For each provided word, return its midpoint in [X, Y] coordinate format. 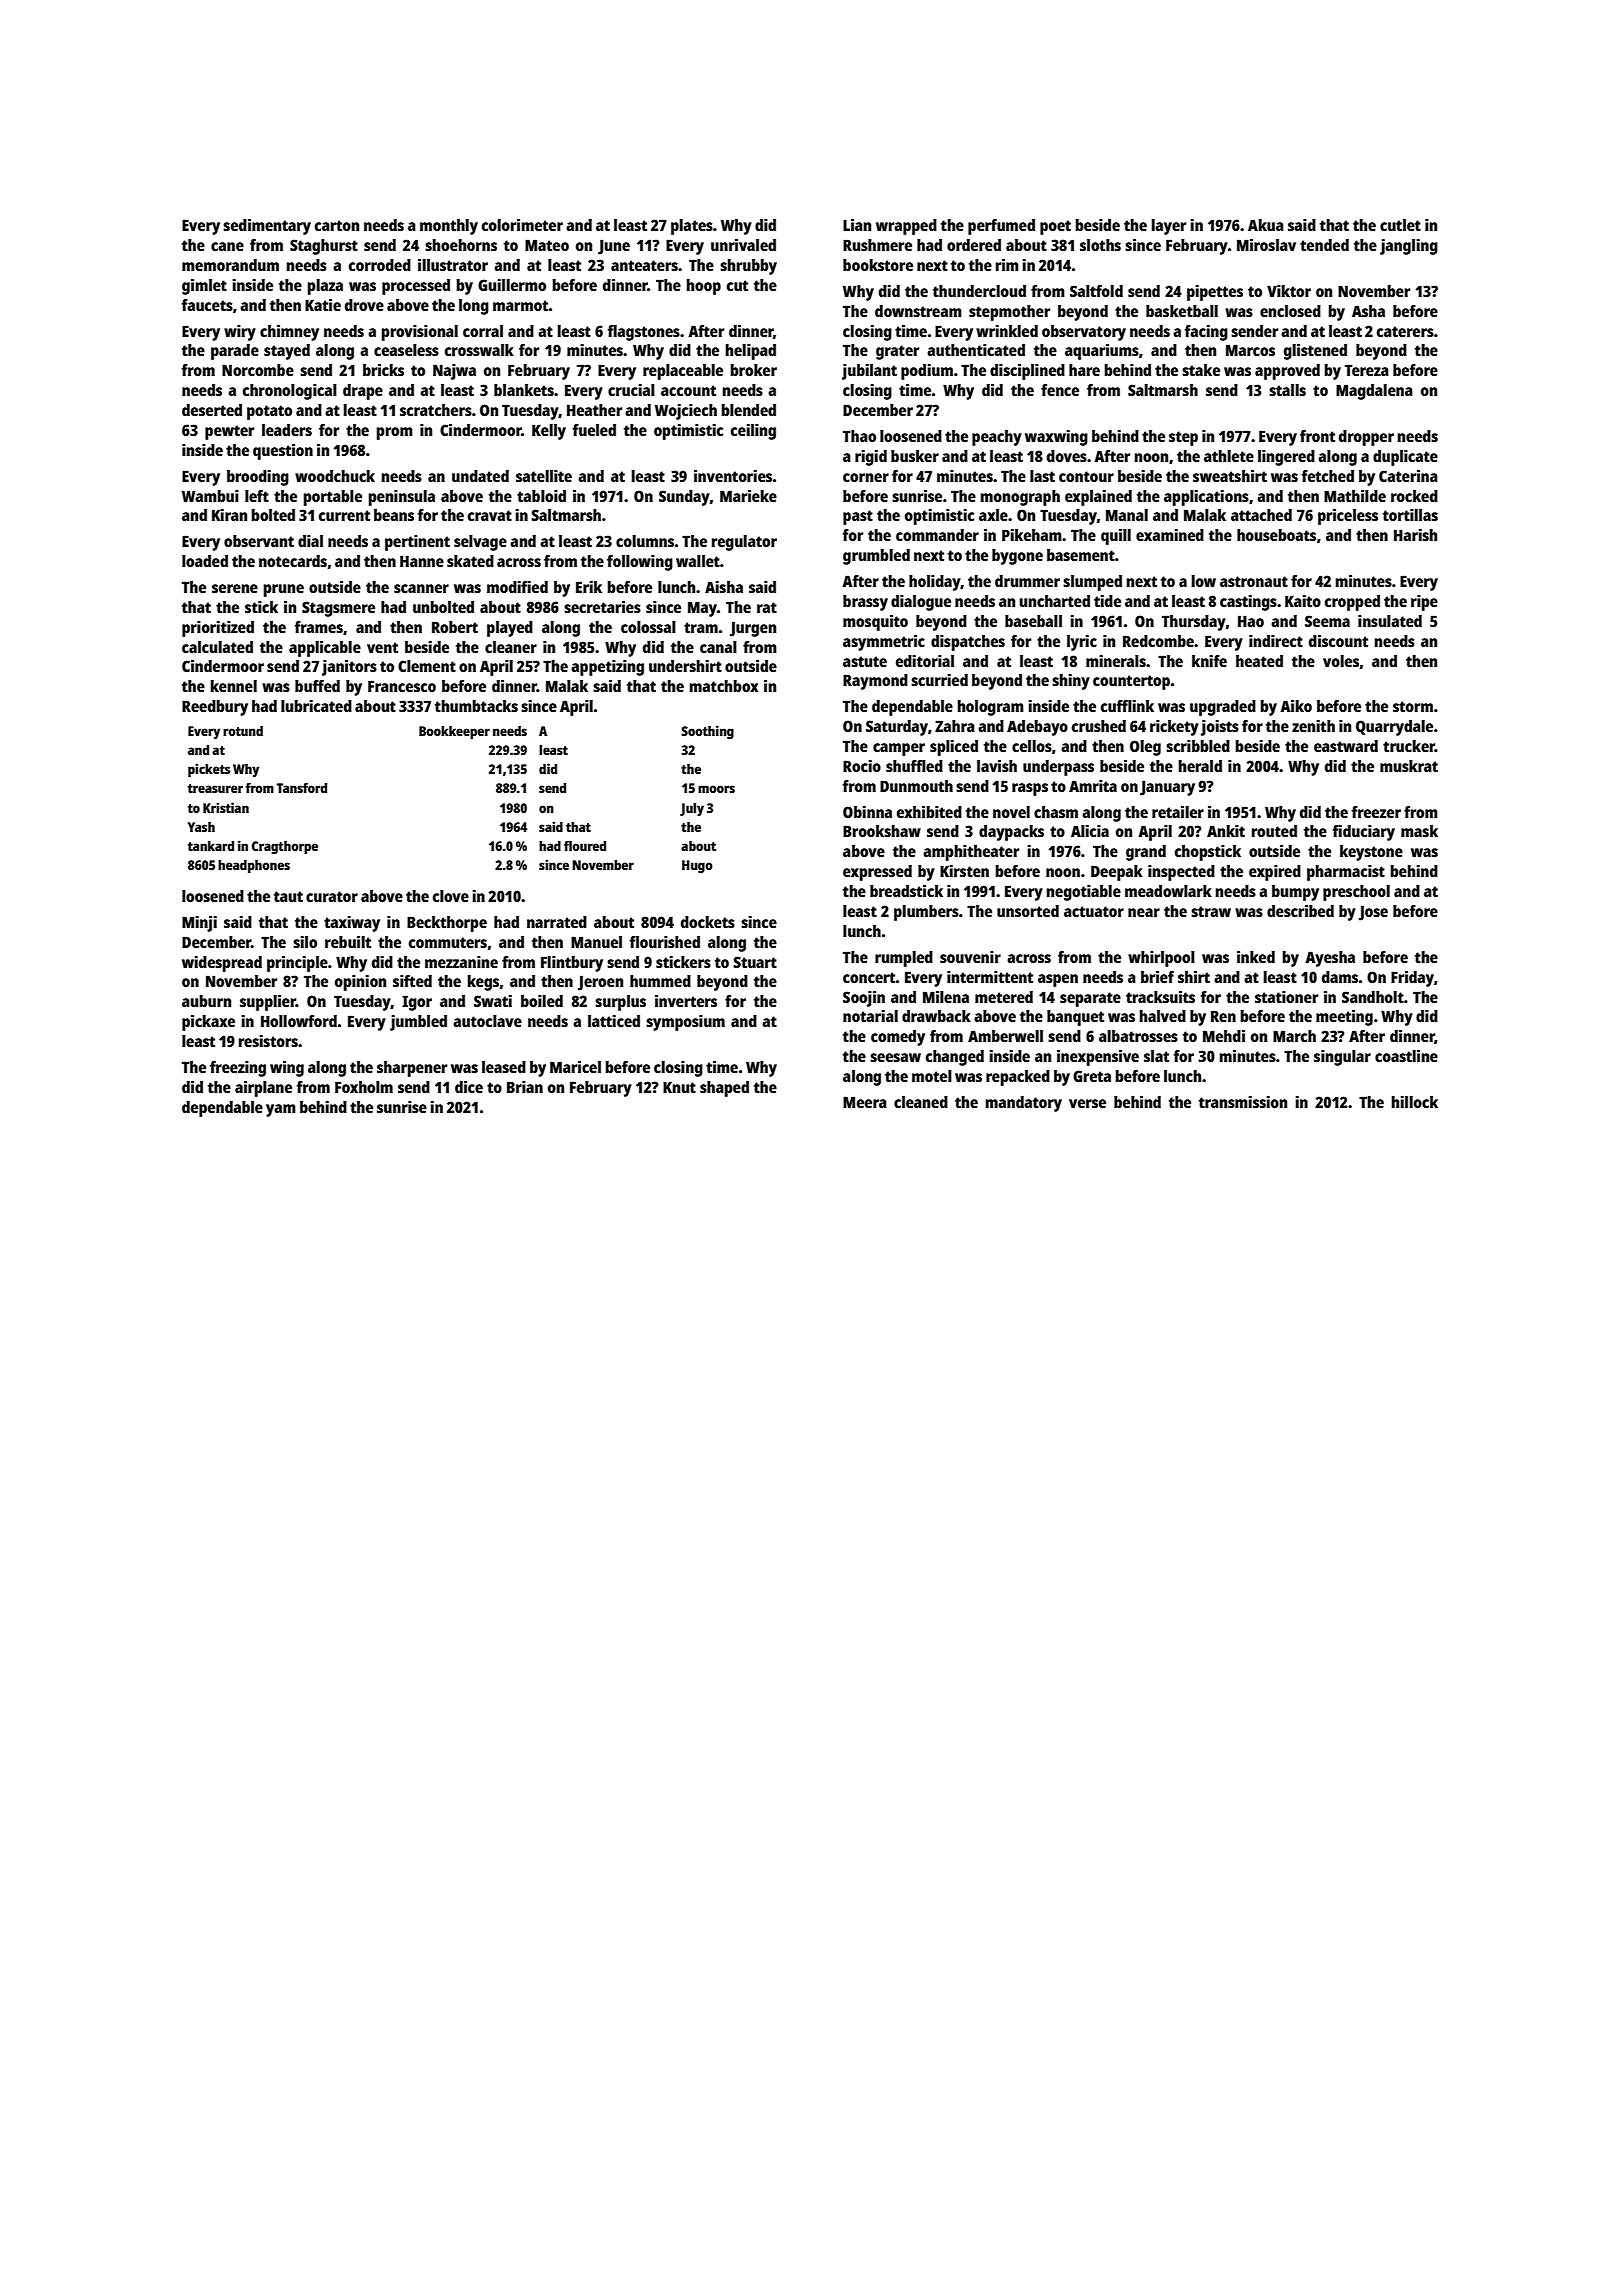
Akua [1266, 225]
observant [259, 541]
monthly [449, 227]
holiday [935, 583]
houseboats [1276, 535]
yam [281, 1110]
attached [1261, 515]
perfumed [1001, 227]
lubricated [316, 706]
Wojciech [686, 412]
